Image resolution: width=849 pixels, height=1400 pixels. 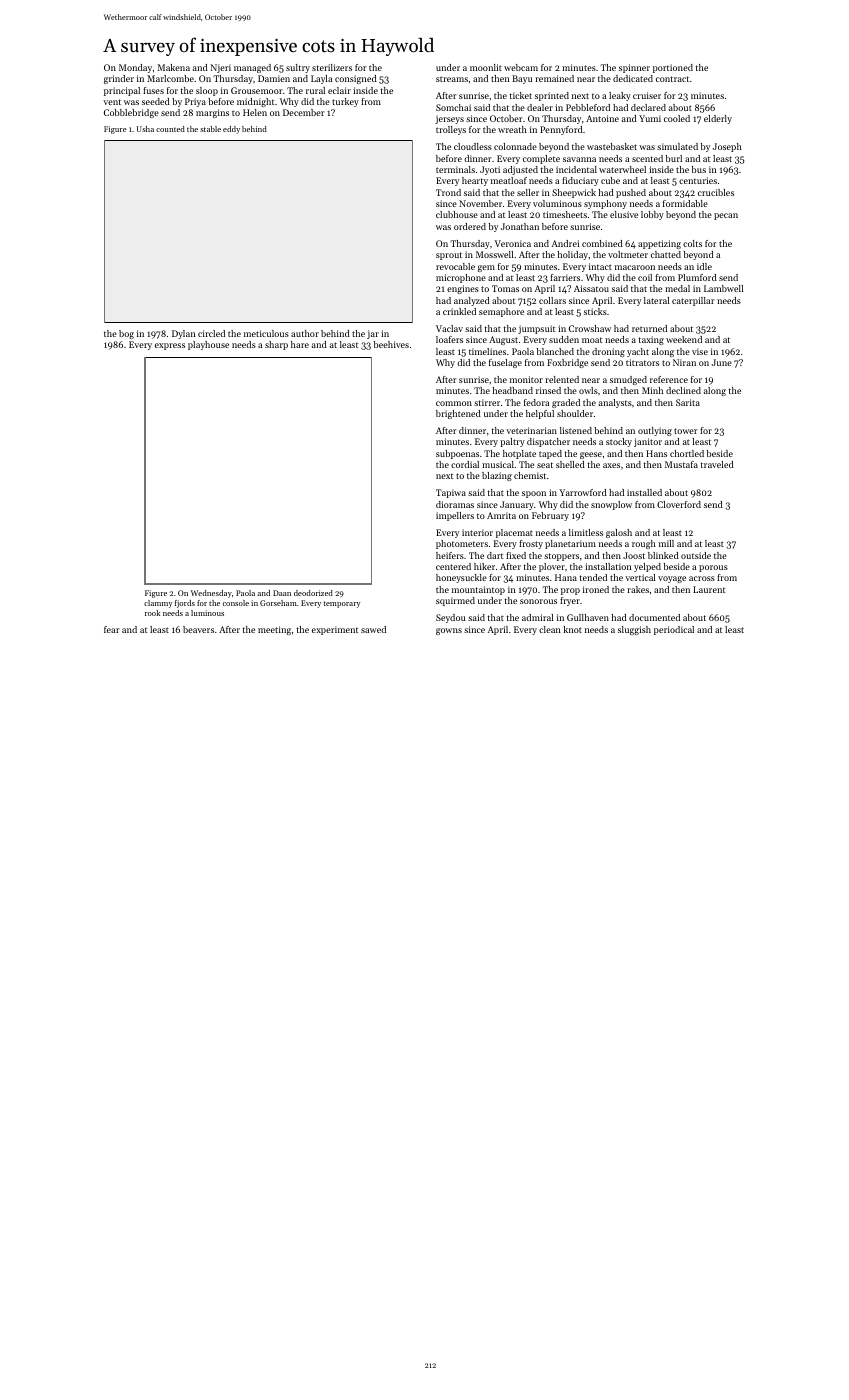 I want to click on clammy, so click(x=158, y=604).
